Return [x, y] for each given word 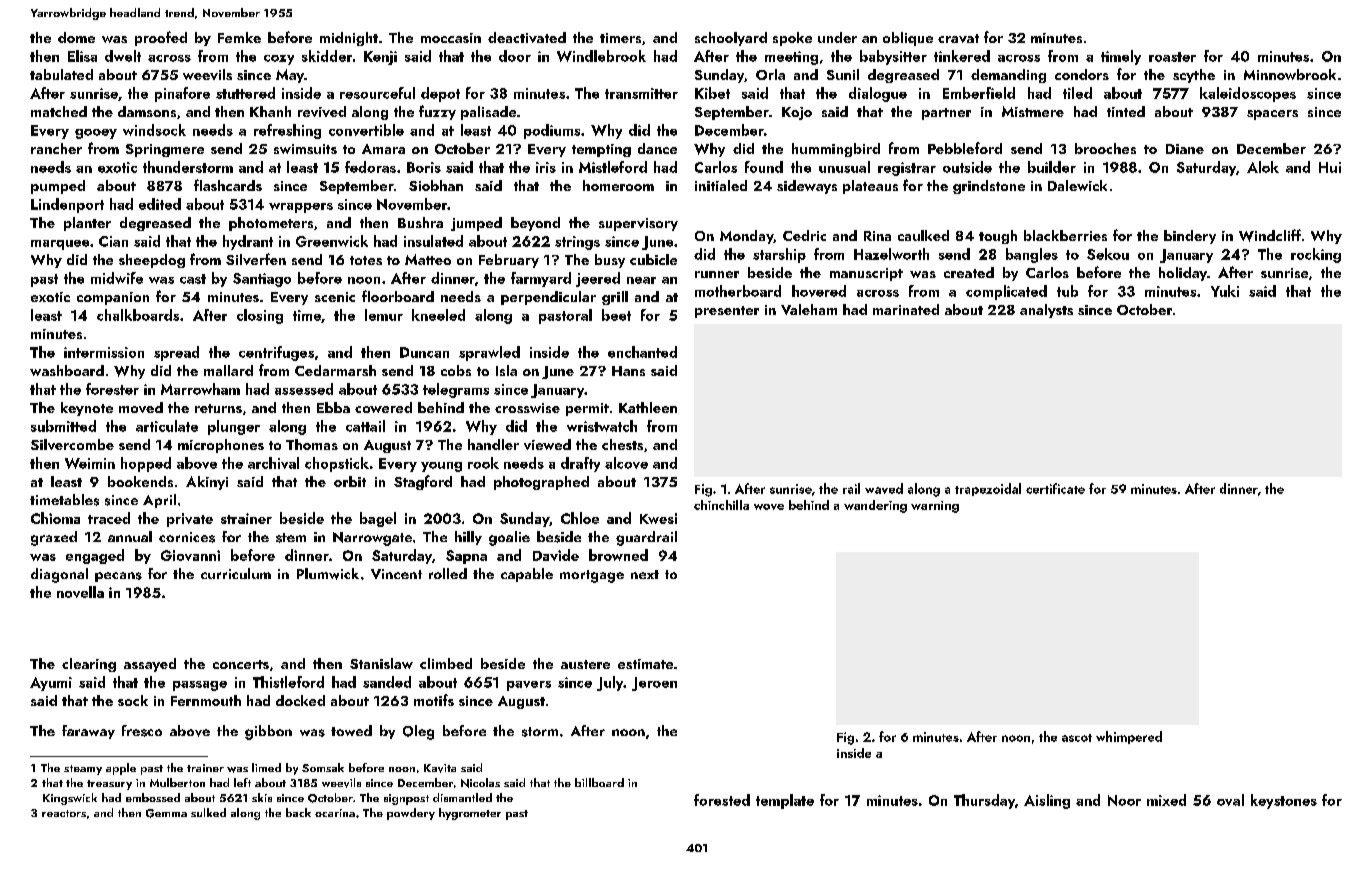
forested [722, 800]
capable [527, 575]
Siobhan [436, 185]
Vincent [396, 574]
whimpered [1129, 737]
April [159, 501]
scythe [1194, 76]
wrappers [301, 208]
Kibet [712, 93]
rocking [1316, 255]
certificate [1055, 488]
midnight [349, 39]
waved [884, 488]
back [298, 812]
